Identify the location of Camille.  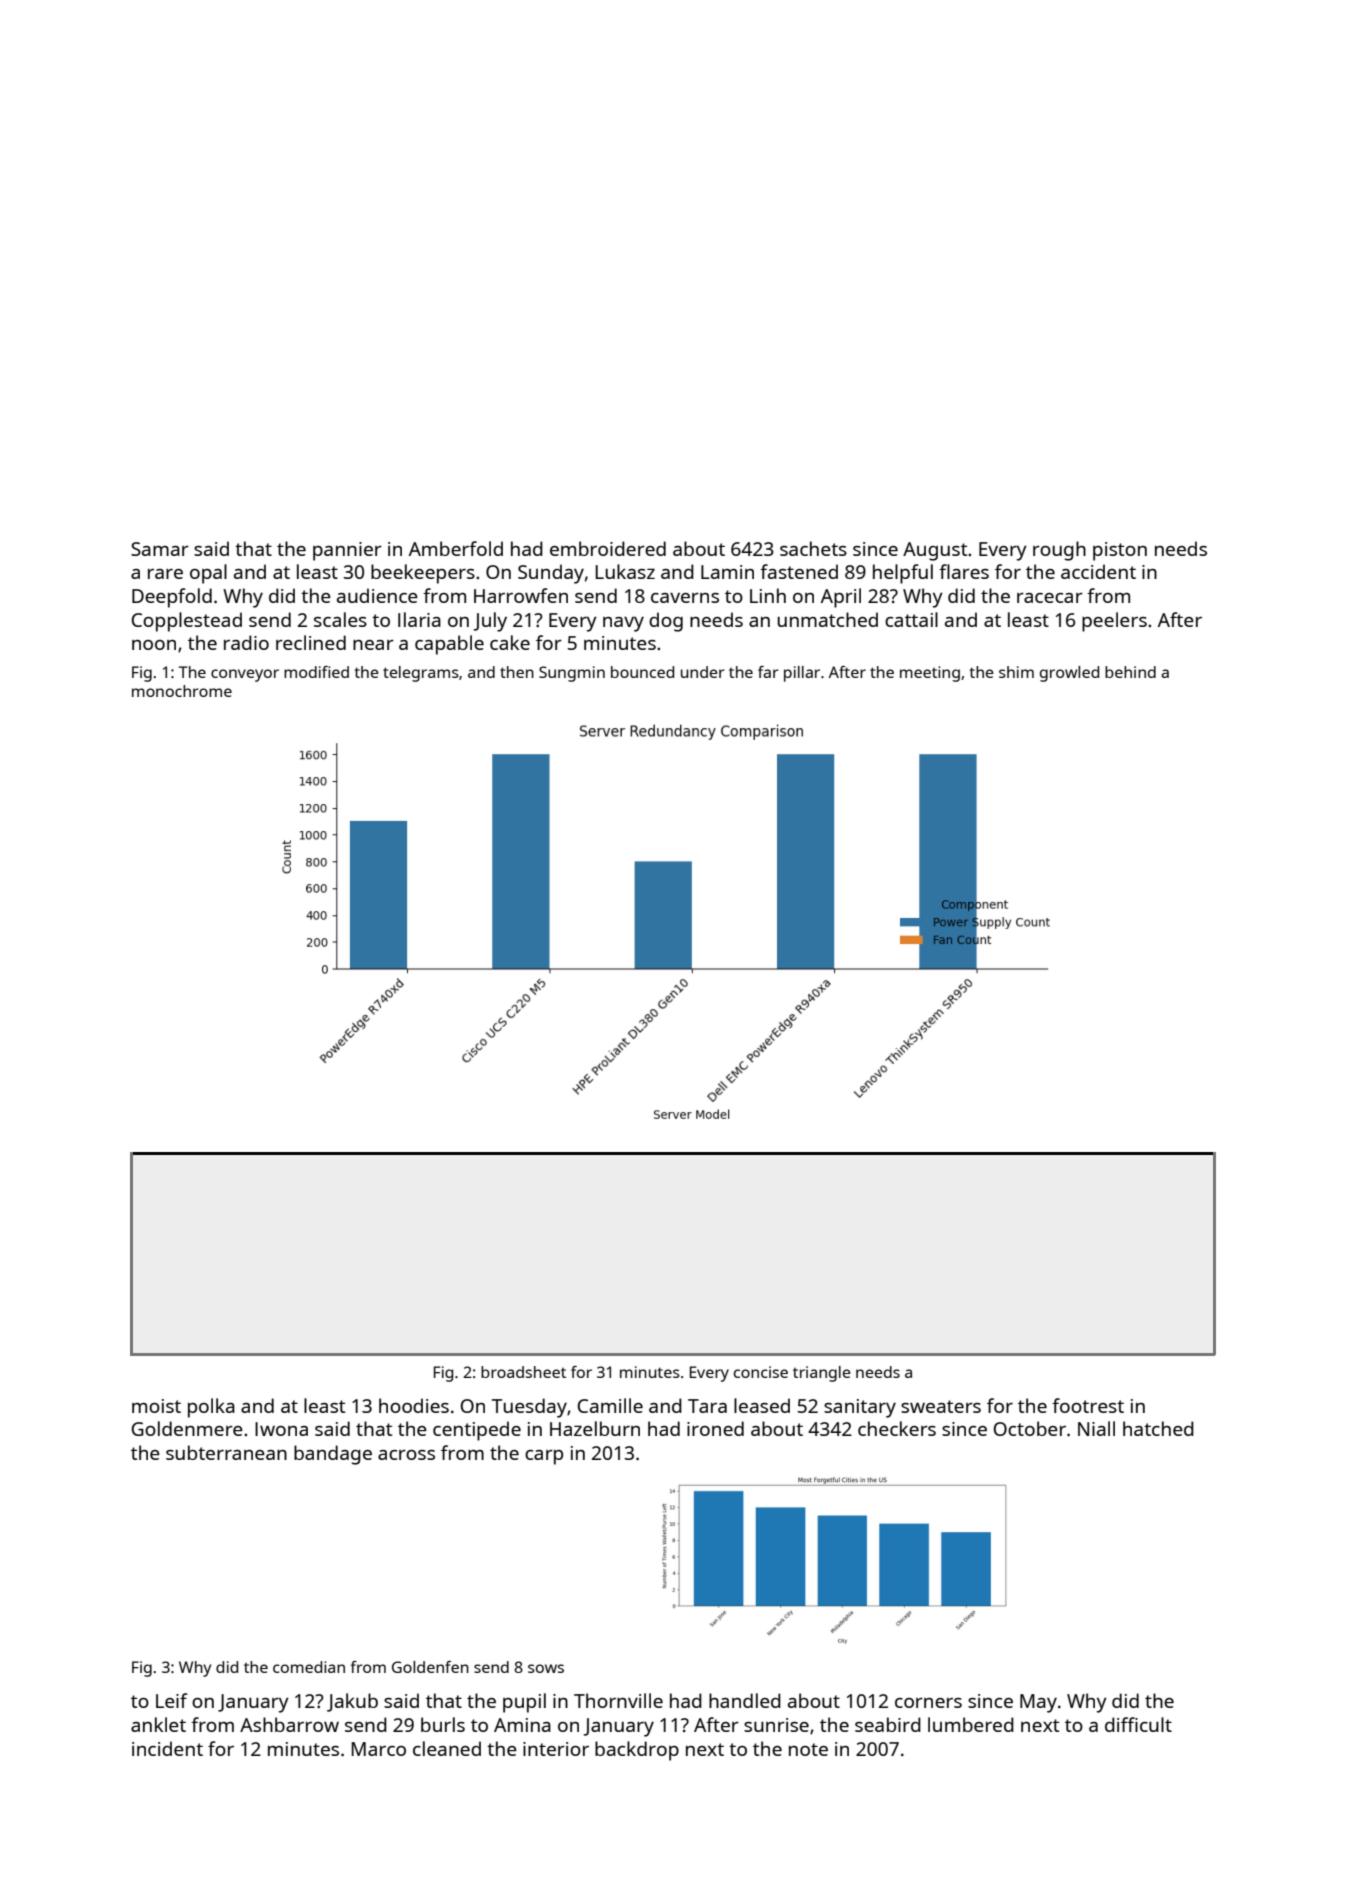
(610, 1405).
